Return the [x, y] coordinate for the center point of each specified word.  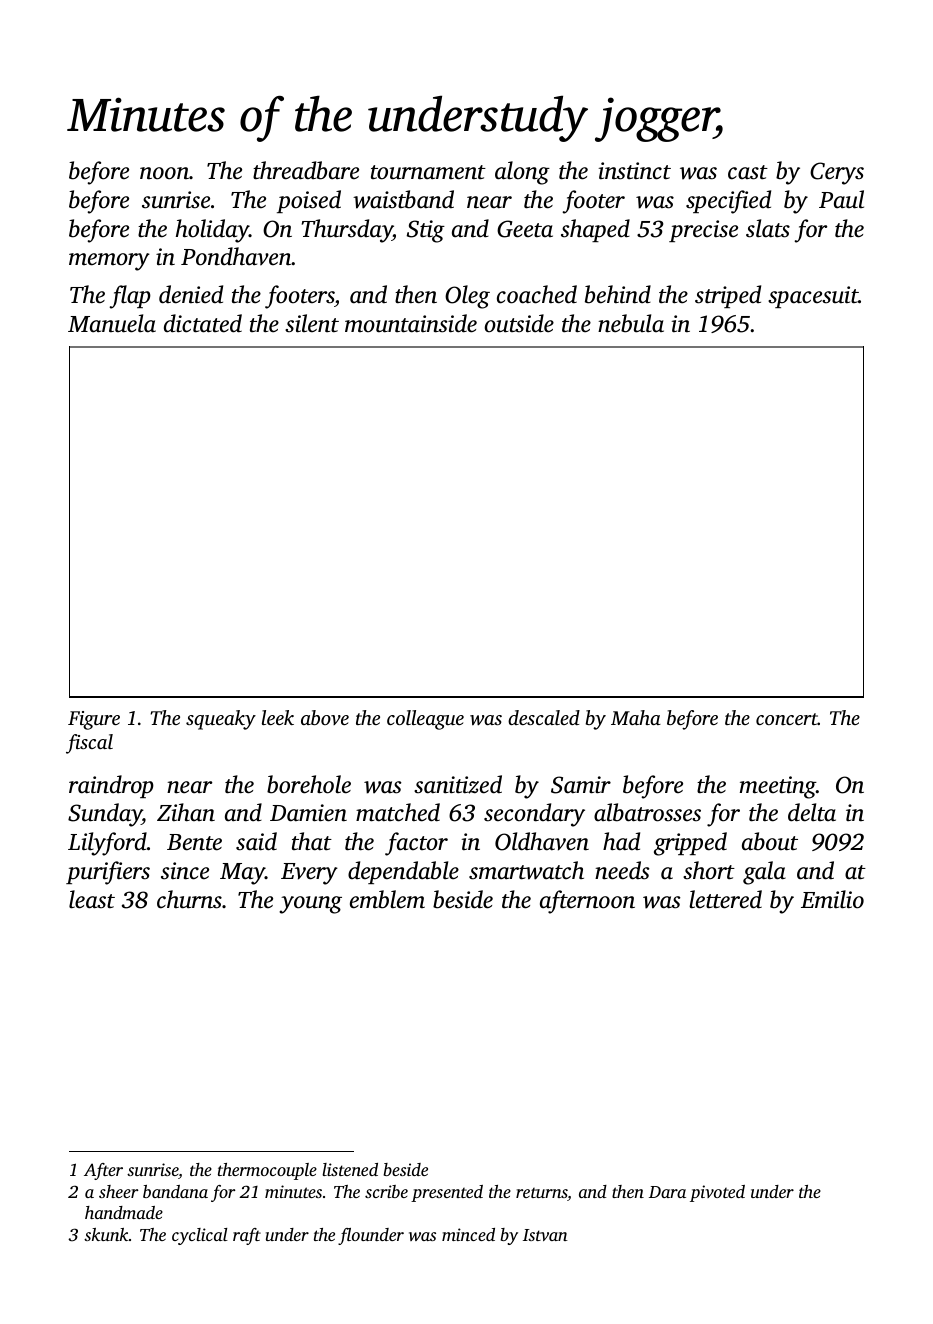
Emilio [832, 899]
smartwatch [526, 870]
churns [189, 899]
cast [748, 172]
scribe [386, 1191]
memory [109, 262]
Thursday [347, 231]
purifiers [108, 873]
